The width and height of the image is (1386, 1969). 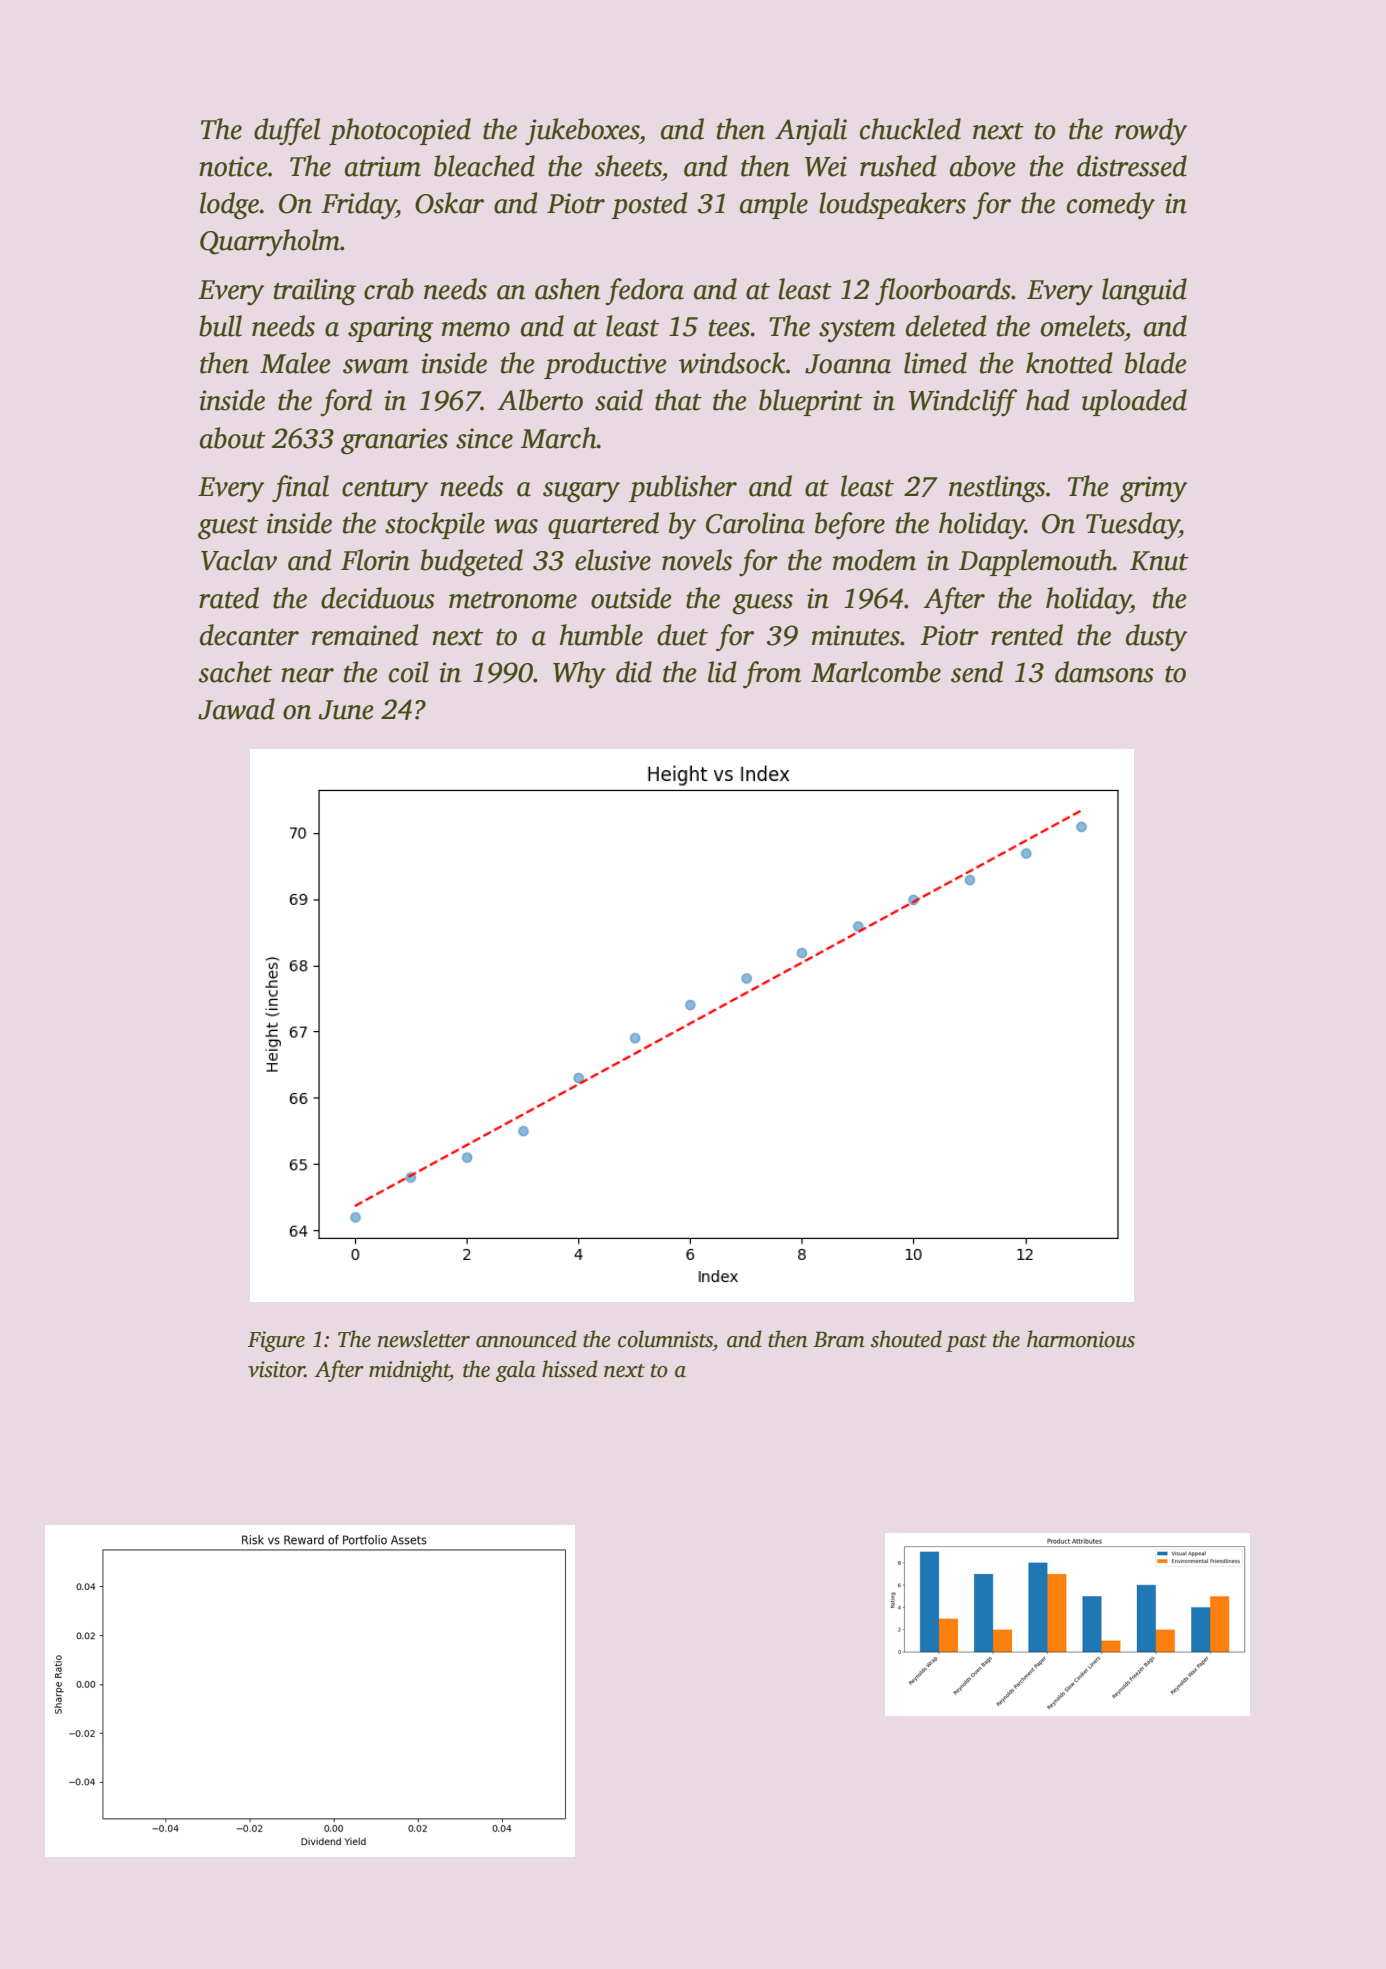 I want to click on columnists, so click(x=665, y=1339).
